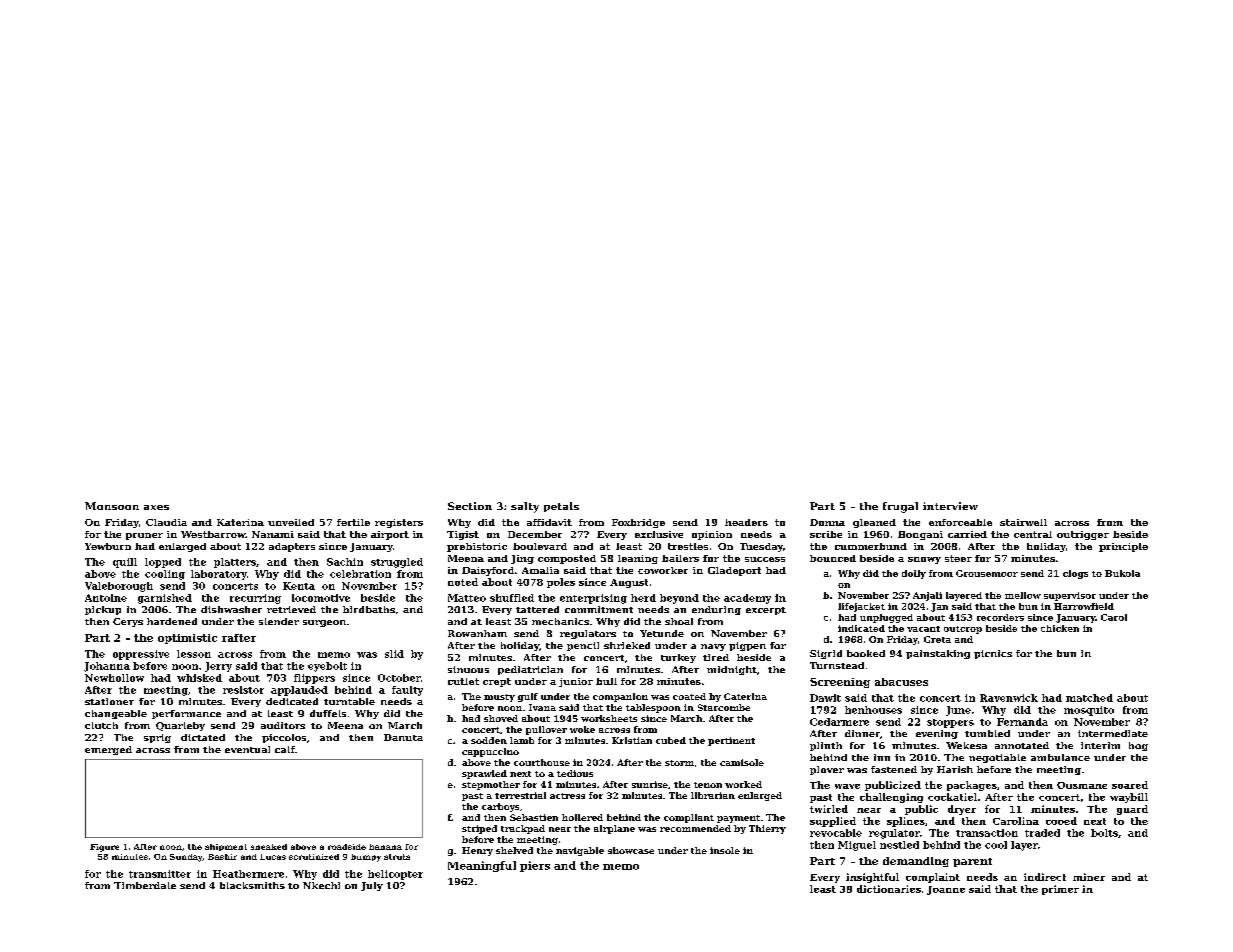 Image resolution: width=1233 pixels, height=952 pixels. Describe the element at coordinates (659, 534) in the document. I see `exclusive` at that location.
